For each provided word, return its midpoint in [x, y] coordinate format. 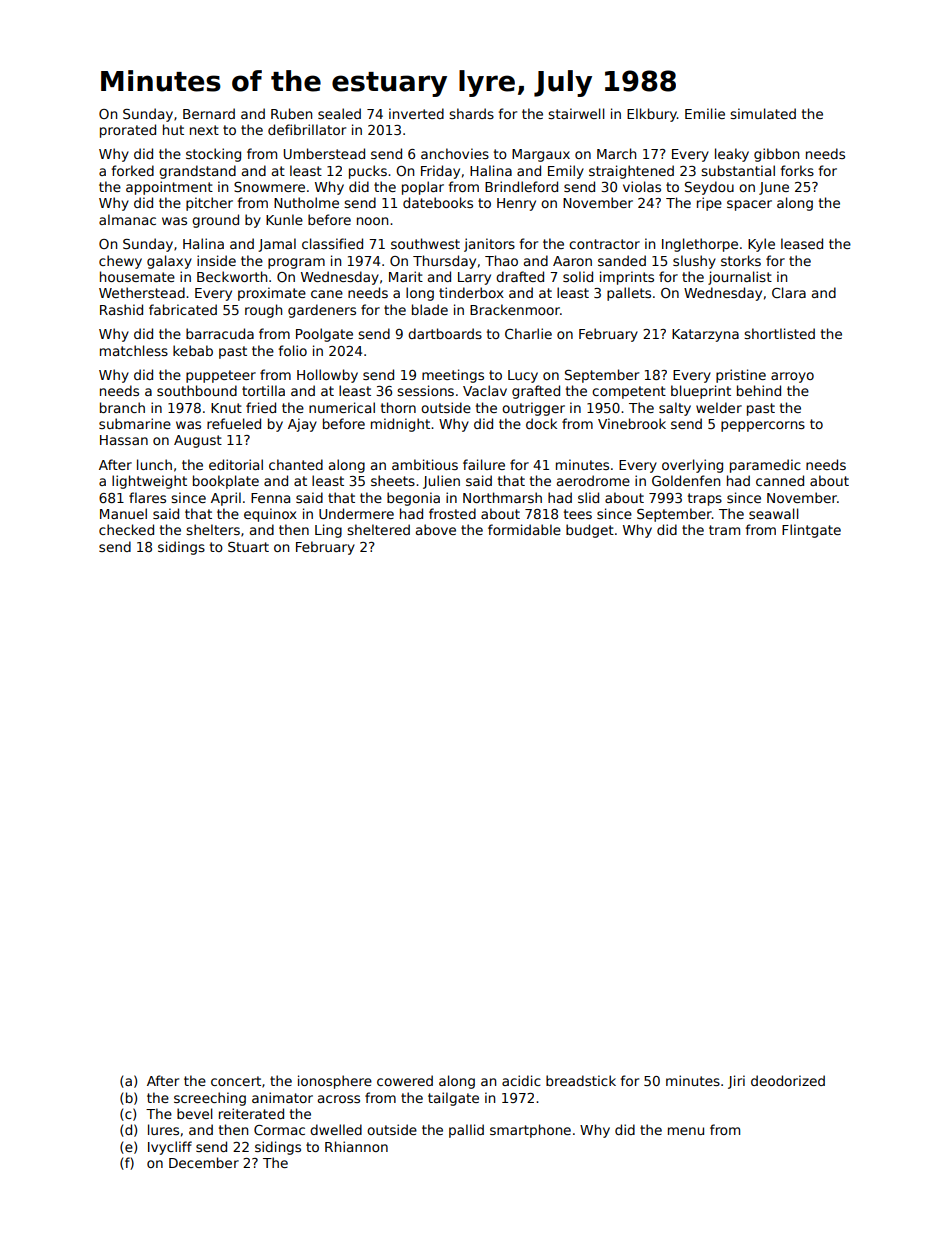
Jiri [736, 1082]
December [204, 1162]
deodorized [788, 1080]
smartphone [530, 1131]
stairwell [576, 113]
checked [126, 529]
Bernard [209, 113]
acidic [521, 1080]
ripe [709, 204]
